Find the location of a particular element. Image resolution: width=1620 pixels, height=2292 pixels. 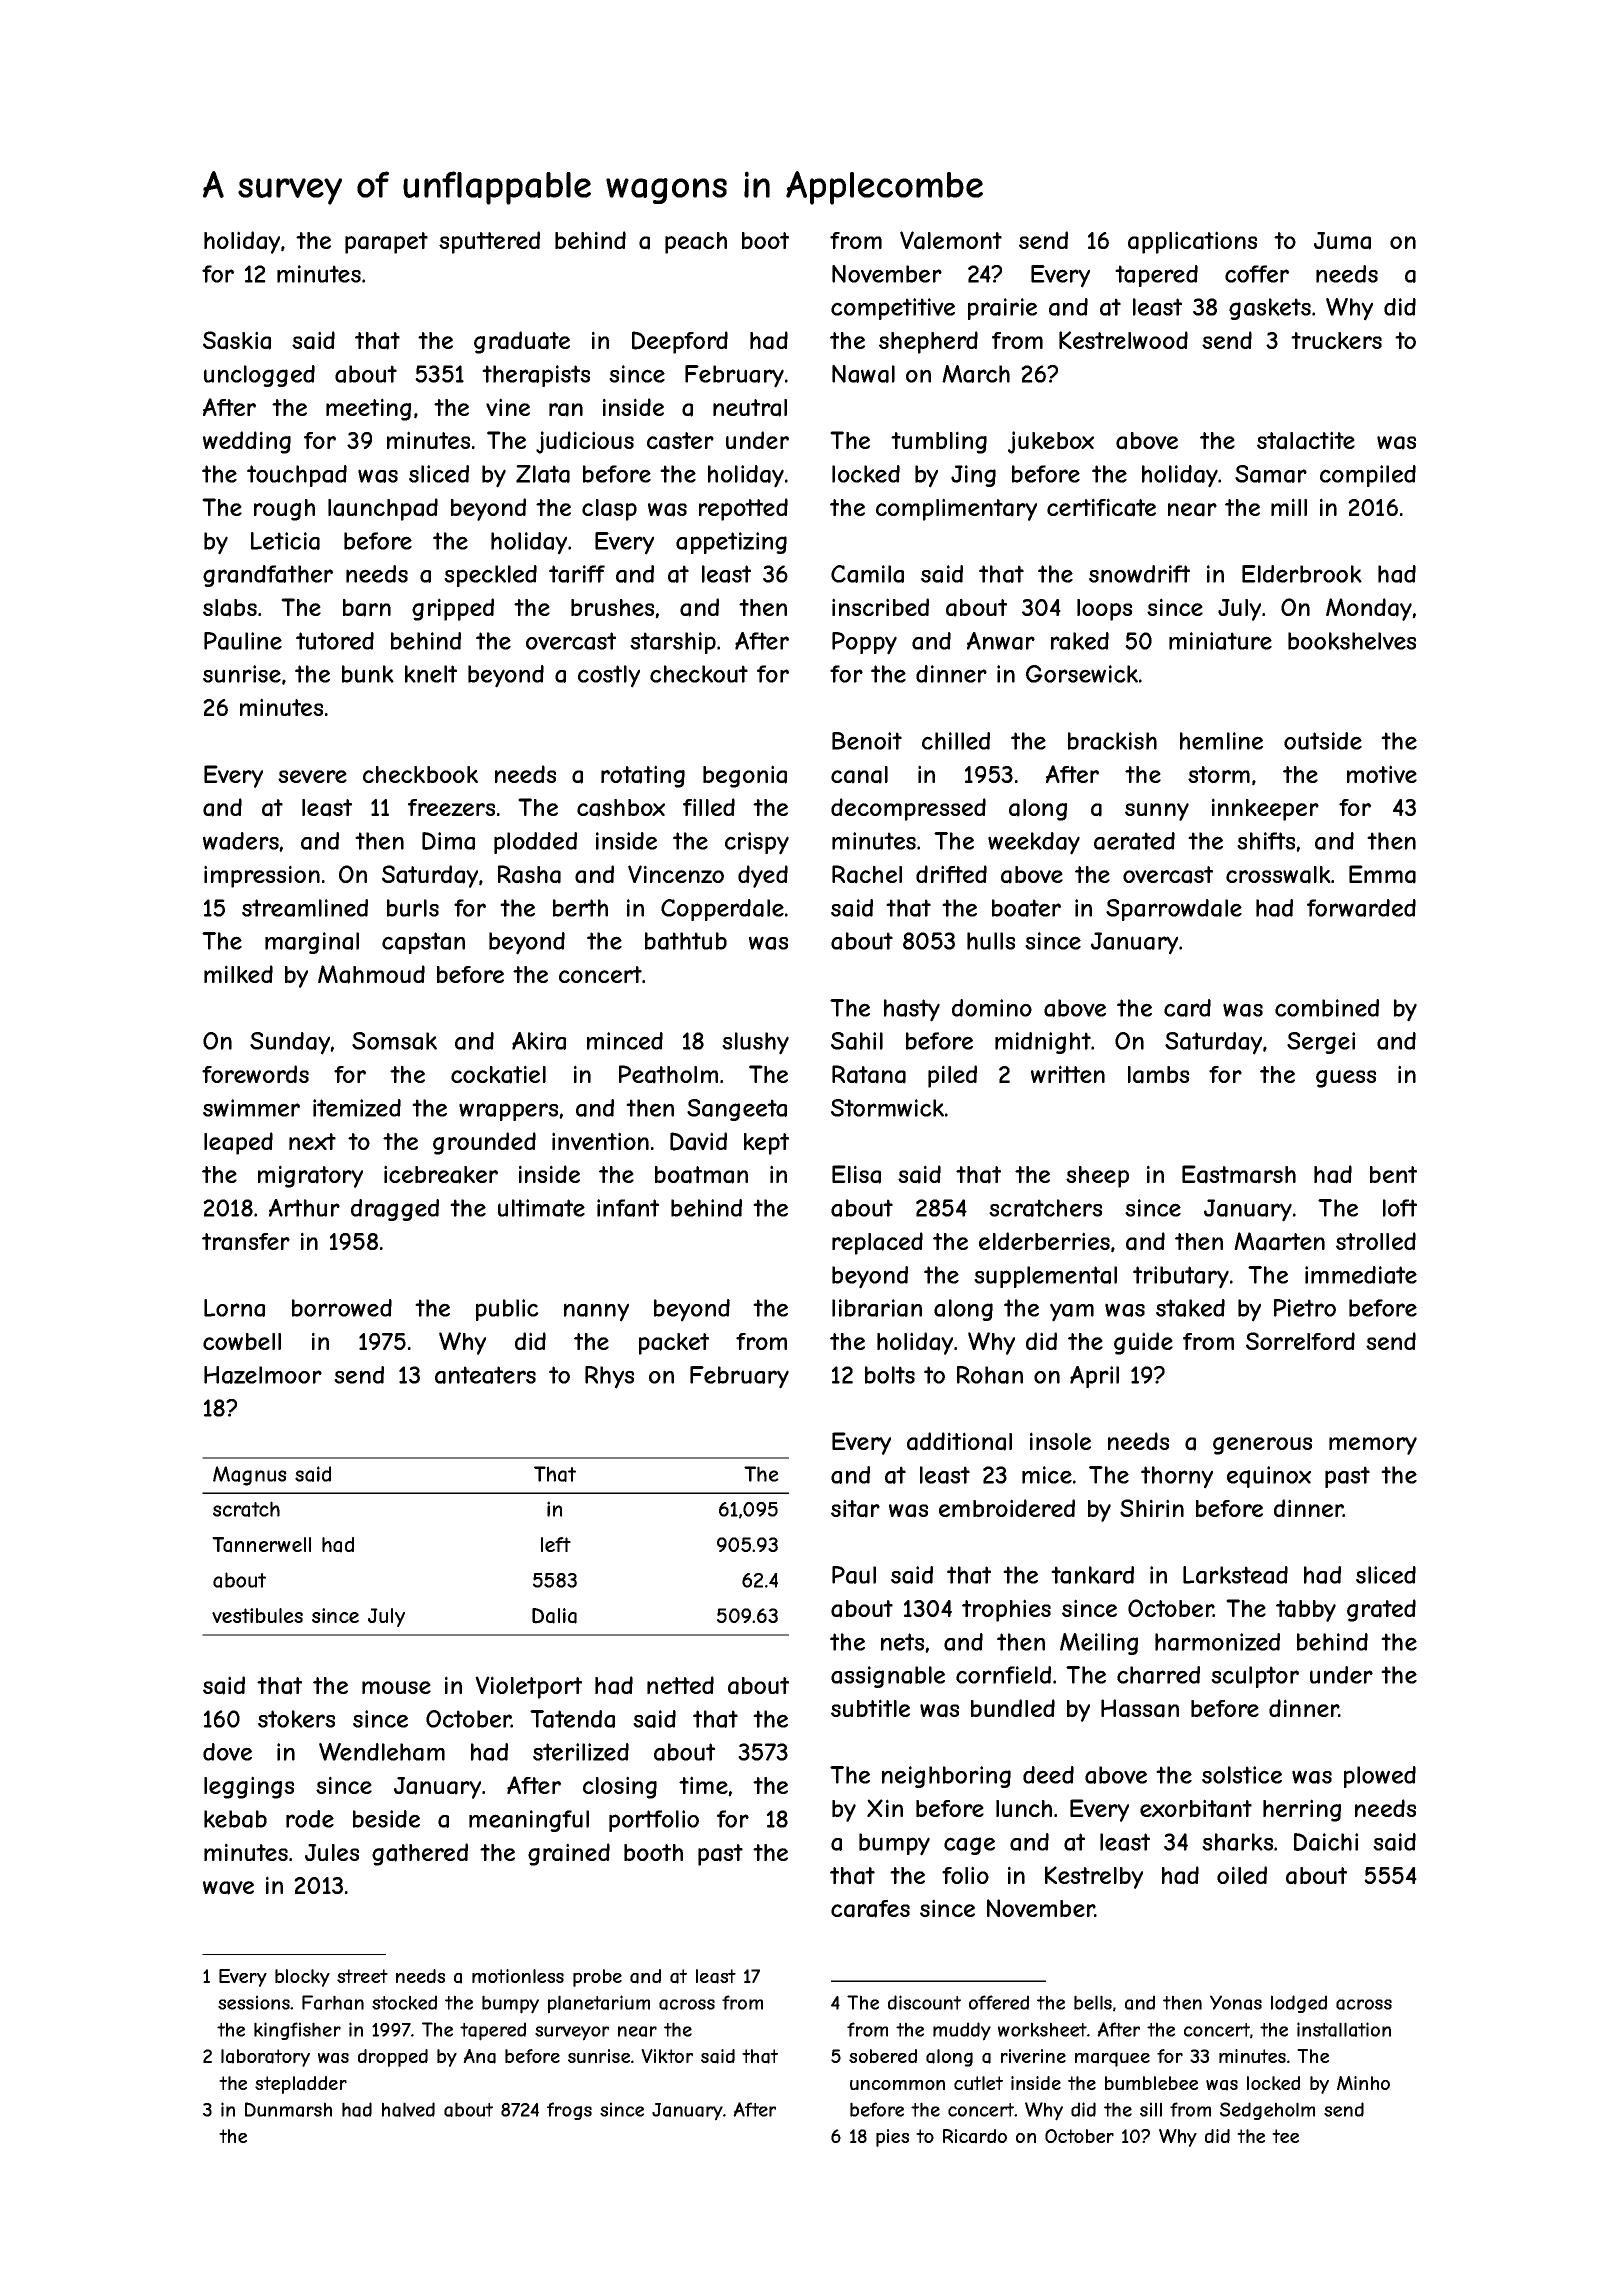

Sparrowdale is located at coordinates (1174, 910).
